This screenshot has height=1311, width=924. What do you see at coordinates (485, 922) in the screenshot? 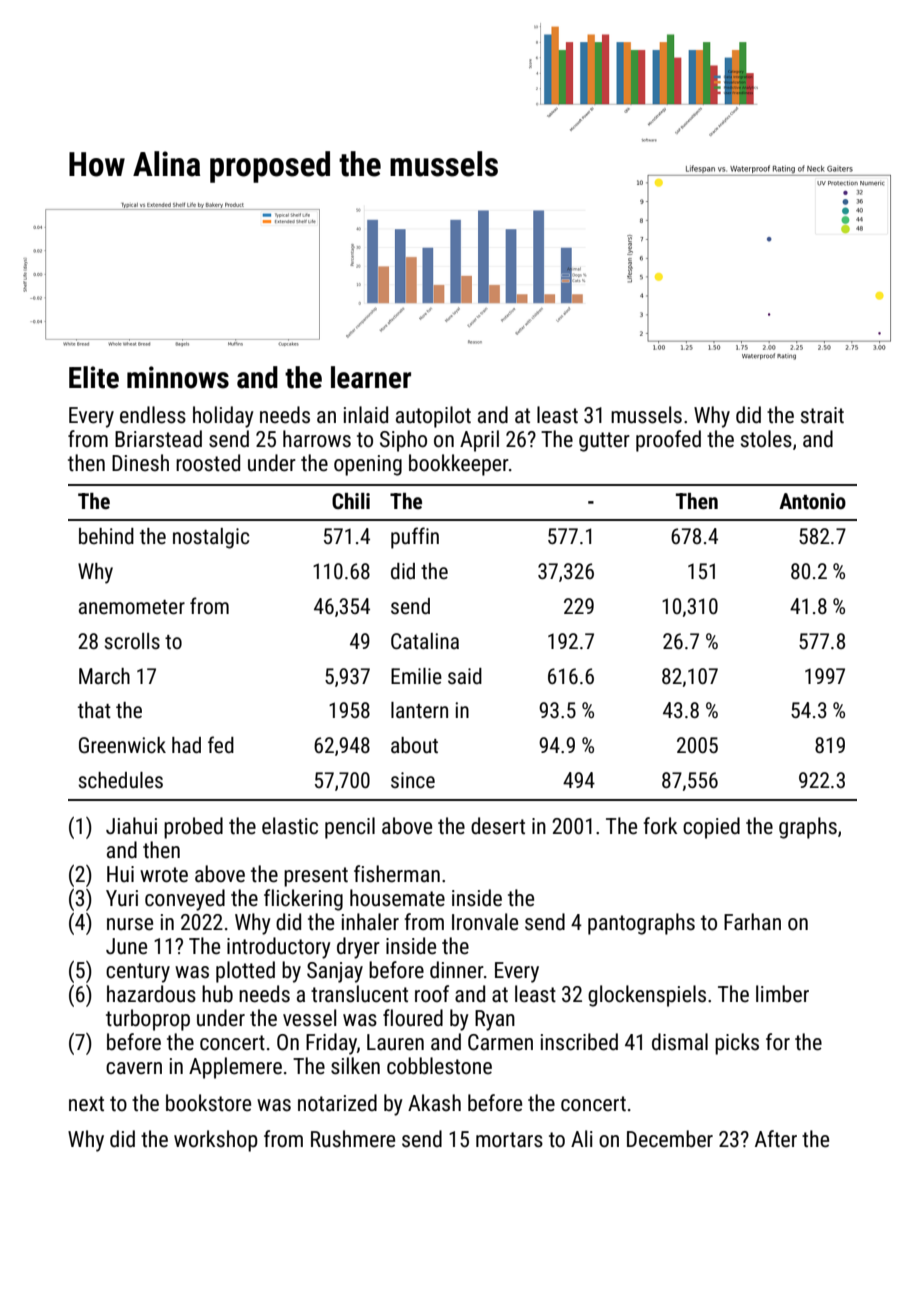
I see `Ironvale` at bounding box center [485, 922].
